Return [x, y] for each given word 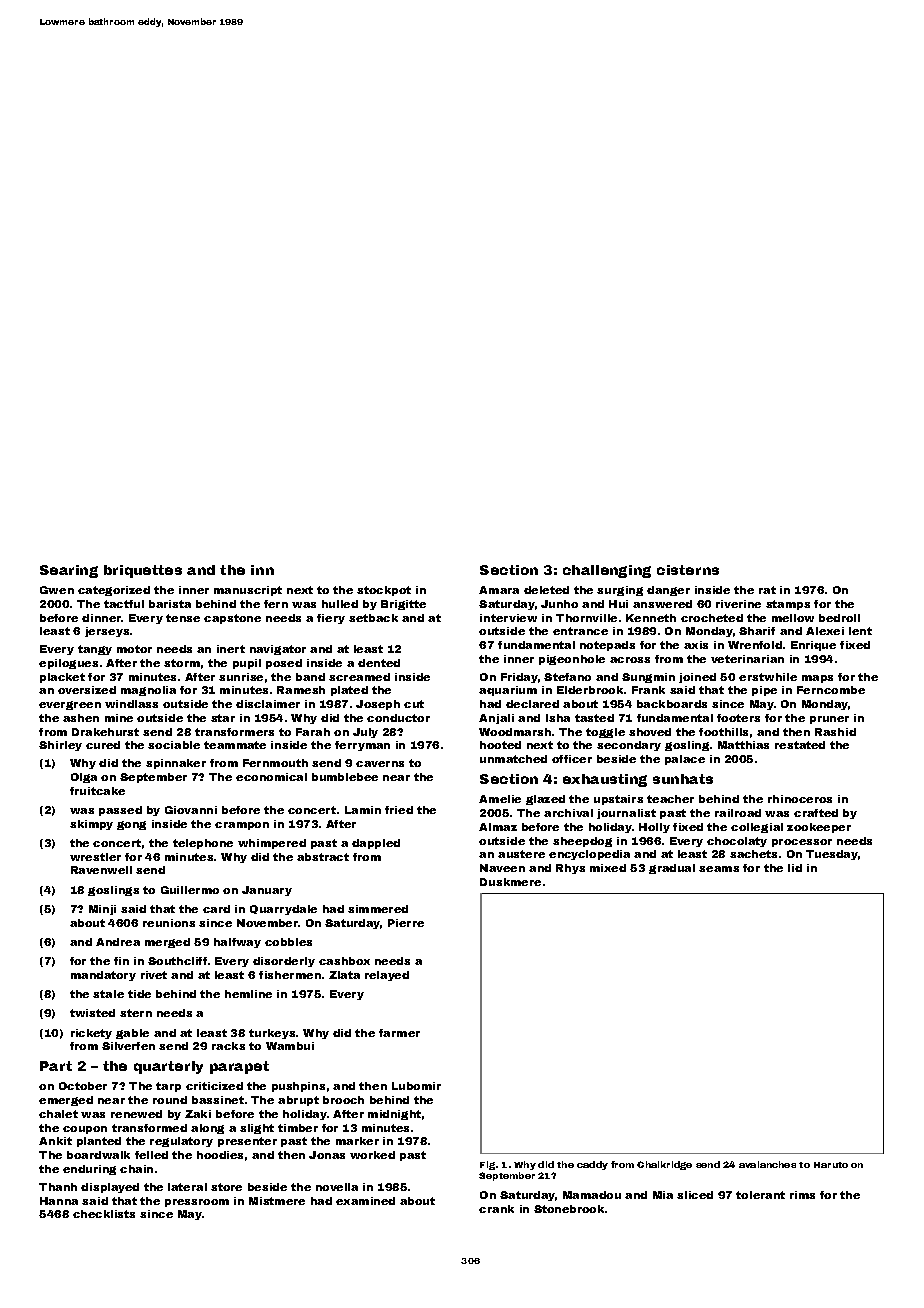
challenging [607, 571]
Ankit [55, 1141]
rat [767, 590]
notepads [607, 646]
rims [802, 1195]
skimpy [91, 825]
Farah [313, 732]
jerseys [107, 632]
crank [496, 1209]
